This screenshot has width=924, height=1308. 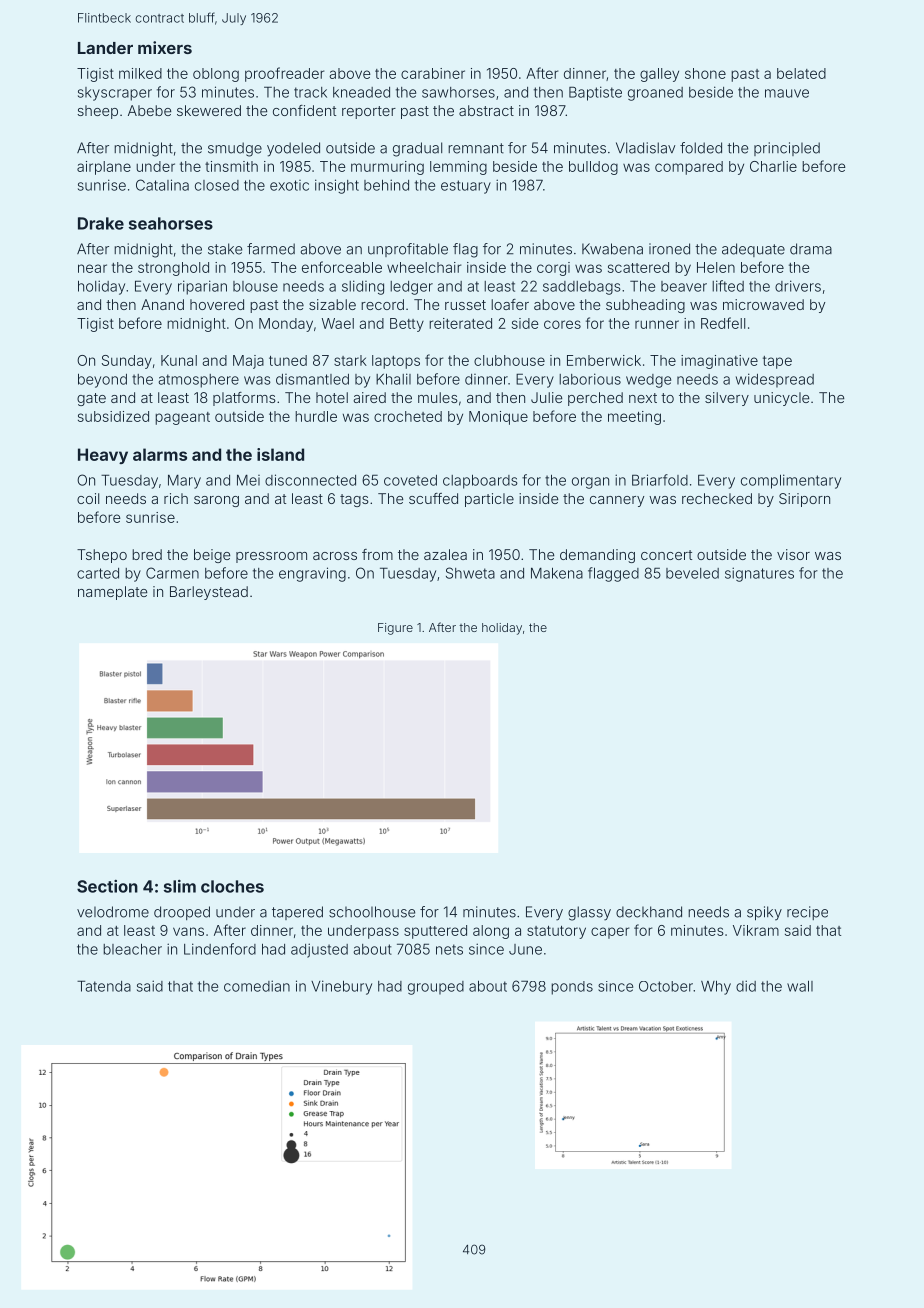 What do you see at coordinates (244, 399) in the screenshot?
I see `platforms` at bounding box center [244, 399].
